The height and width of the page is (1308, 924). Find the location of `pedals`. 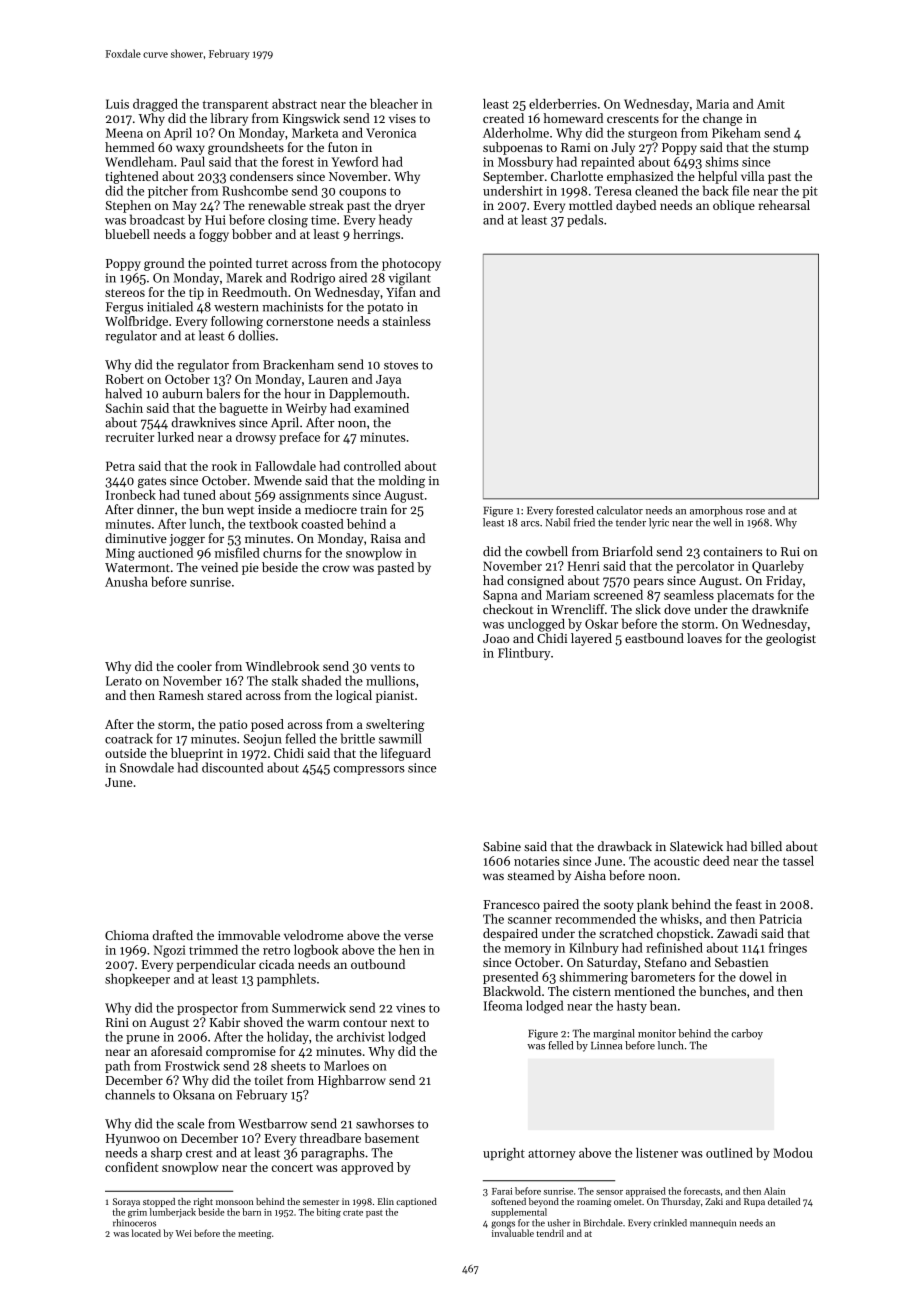

pedals is located at coordinates (585, 220).
